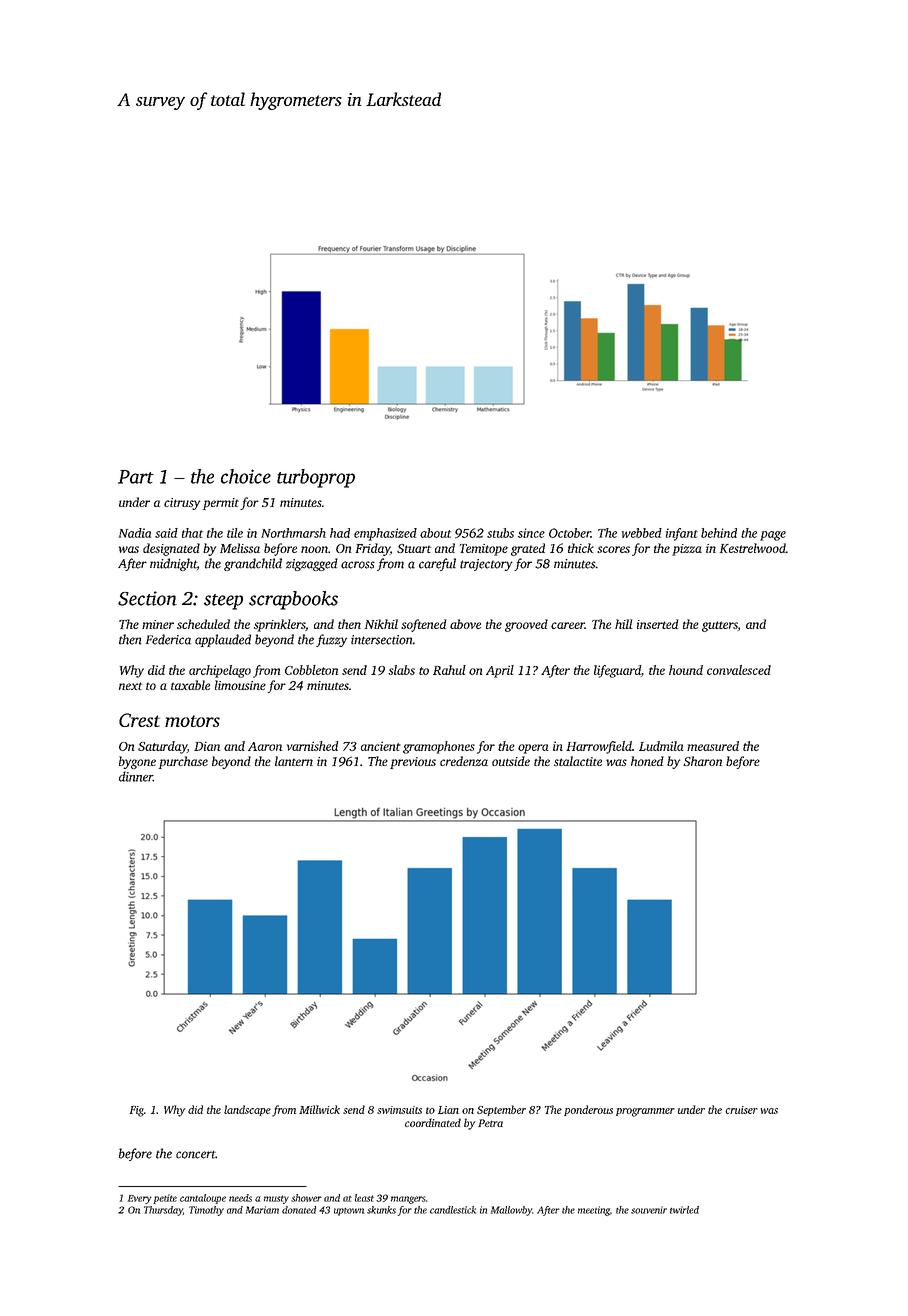 This screenshot has height=1316, width=908. I want to click on previous, so click(413, 763).
